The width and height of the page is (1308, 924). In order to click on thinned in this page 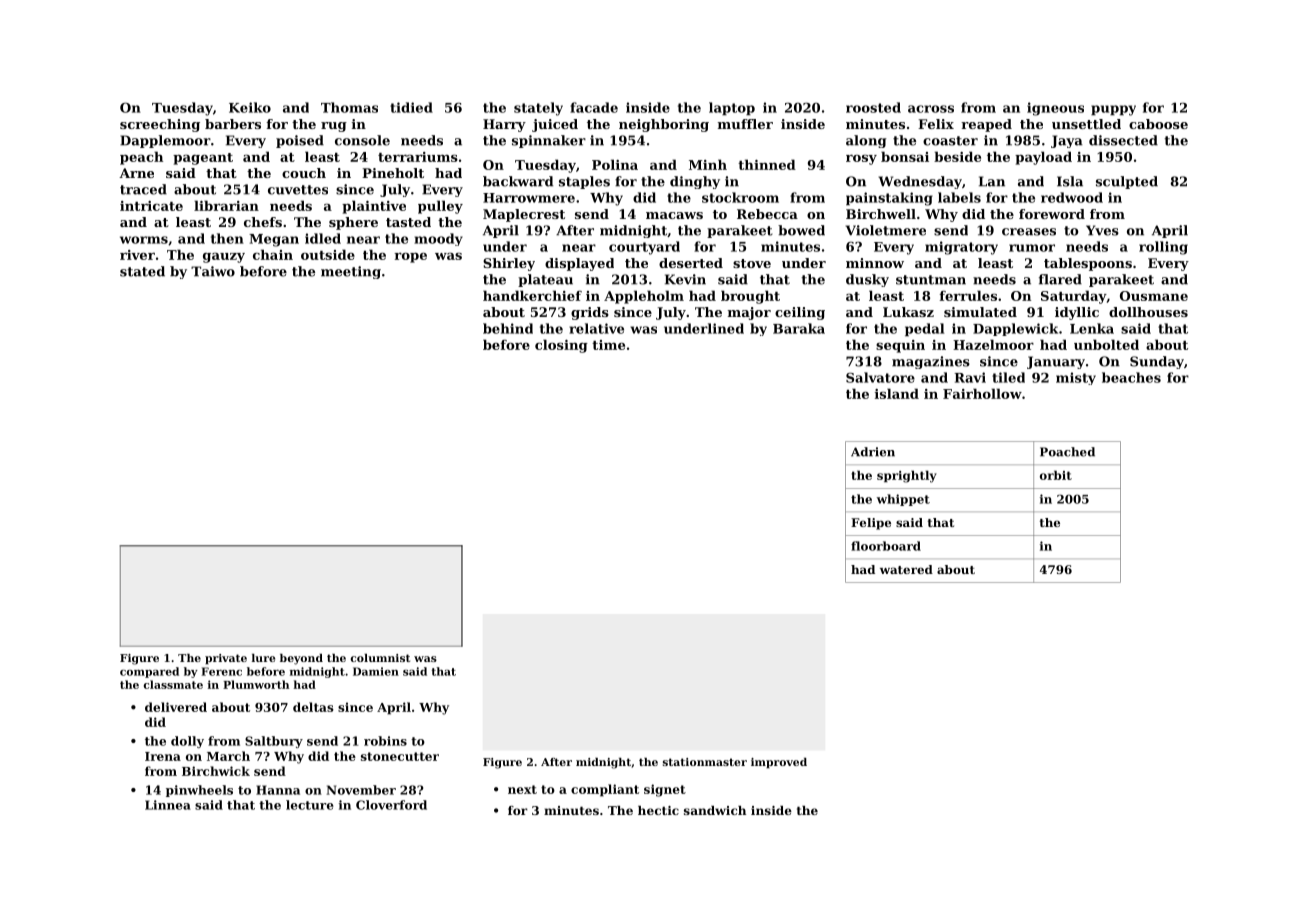, I will do `click(767, 164)`.
